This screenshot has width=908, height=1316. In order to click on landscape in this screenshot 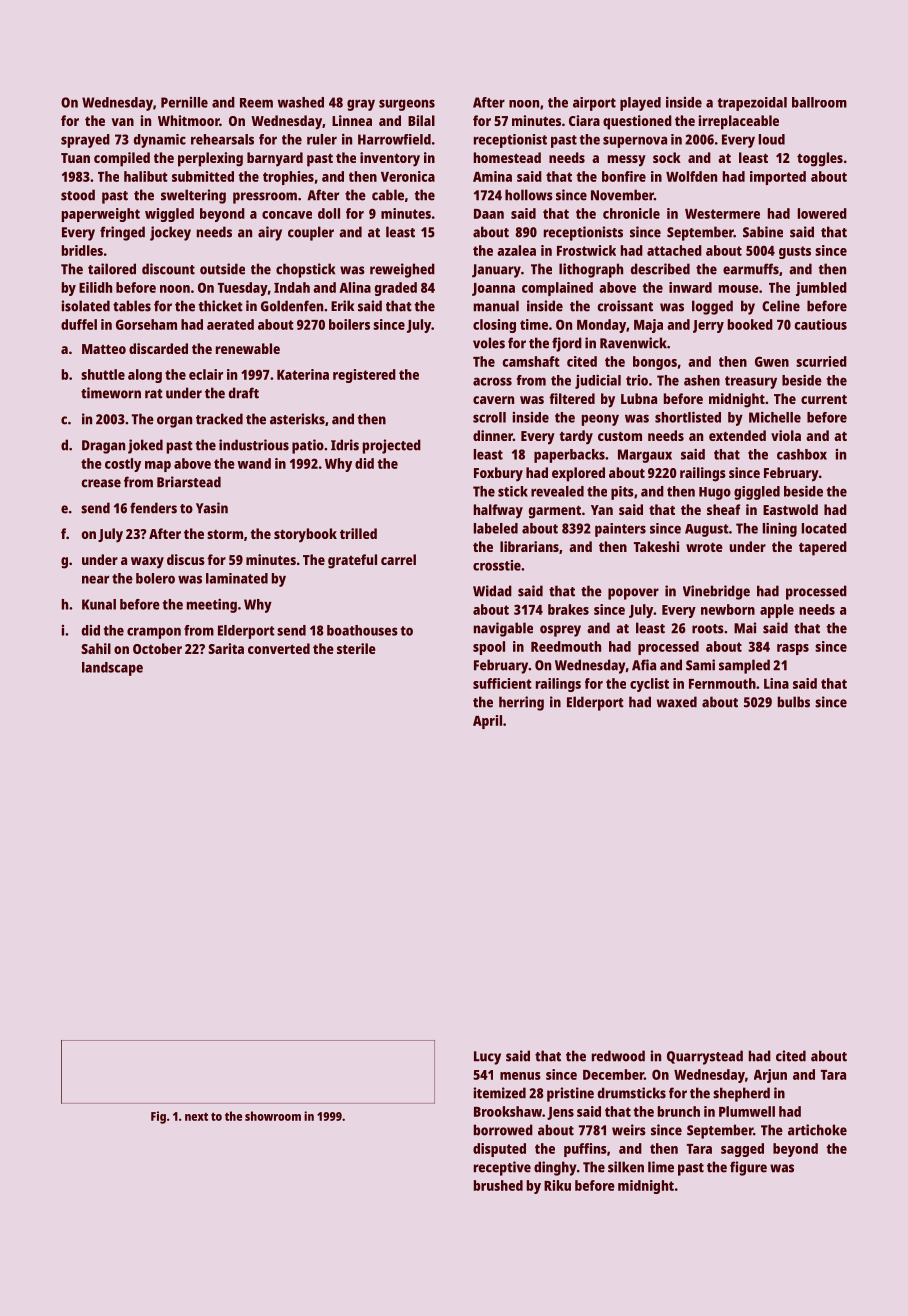, I will do `click(112, 669)`.
